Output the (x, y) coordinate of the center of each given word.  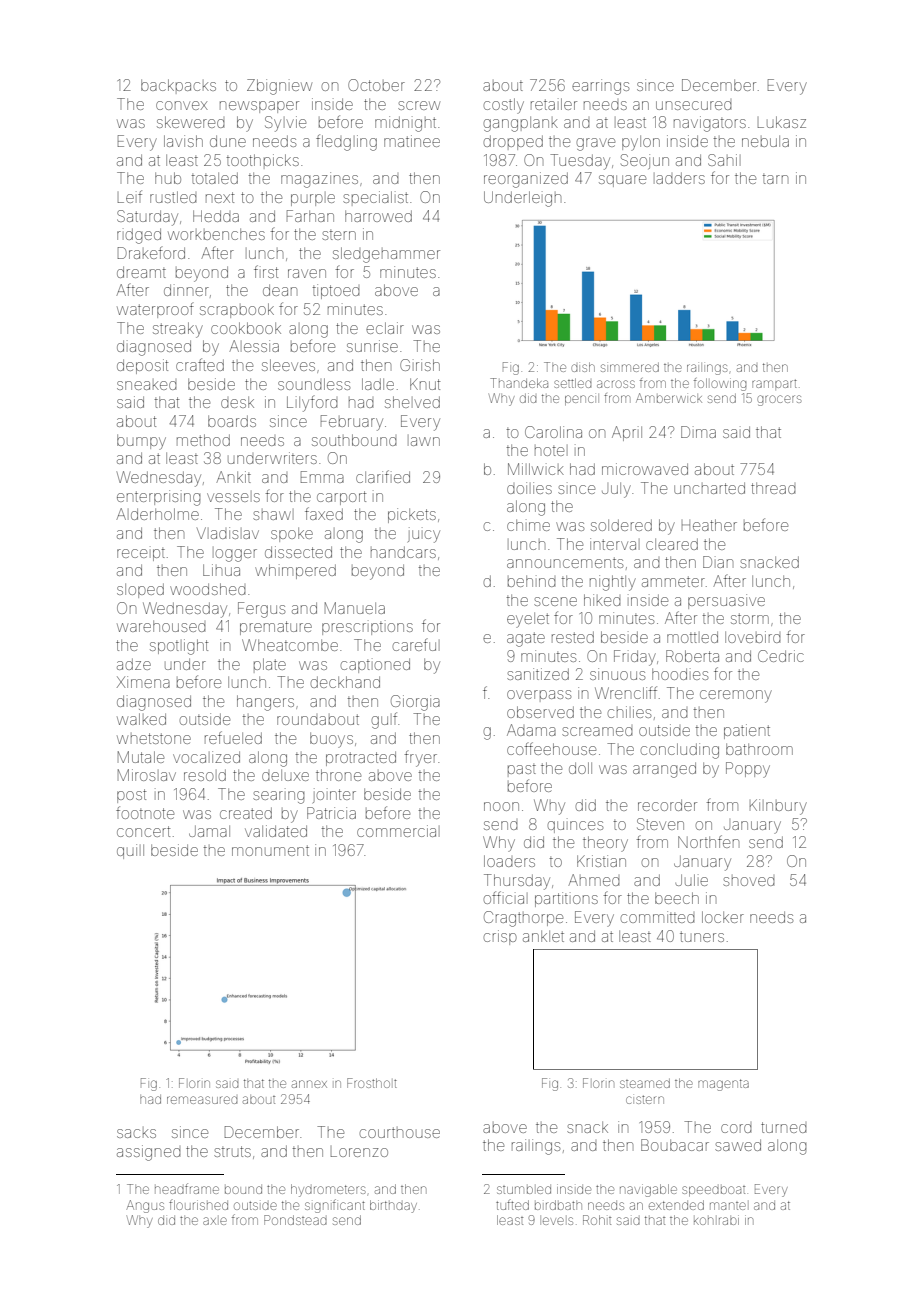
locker (723, 917)
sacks (136, 1133)
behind (532, 581)
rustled (173, 197)
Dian (718, 562)
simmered (630, 367)
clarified (383, 476)
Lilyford (312, 403)
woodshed (208, 589)
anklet (543, 936)
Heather (709, 525)
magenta (723, 1085)
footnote (145, 812)
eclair (385, 328)
